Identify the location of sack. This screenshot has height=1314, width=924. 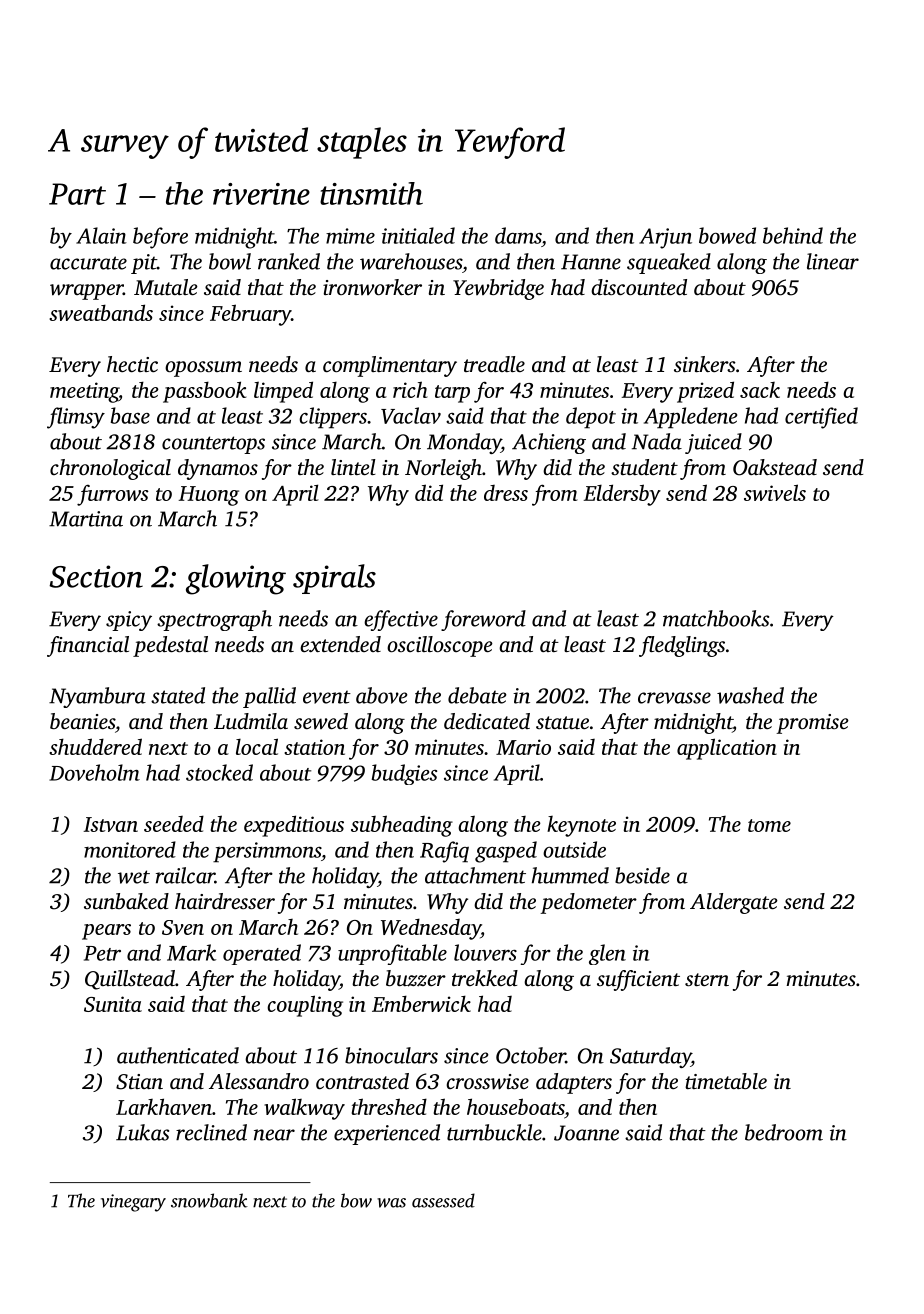
(760, 390).
